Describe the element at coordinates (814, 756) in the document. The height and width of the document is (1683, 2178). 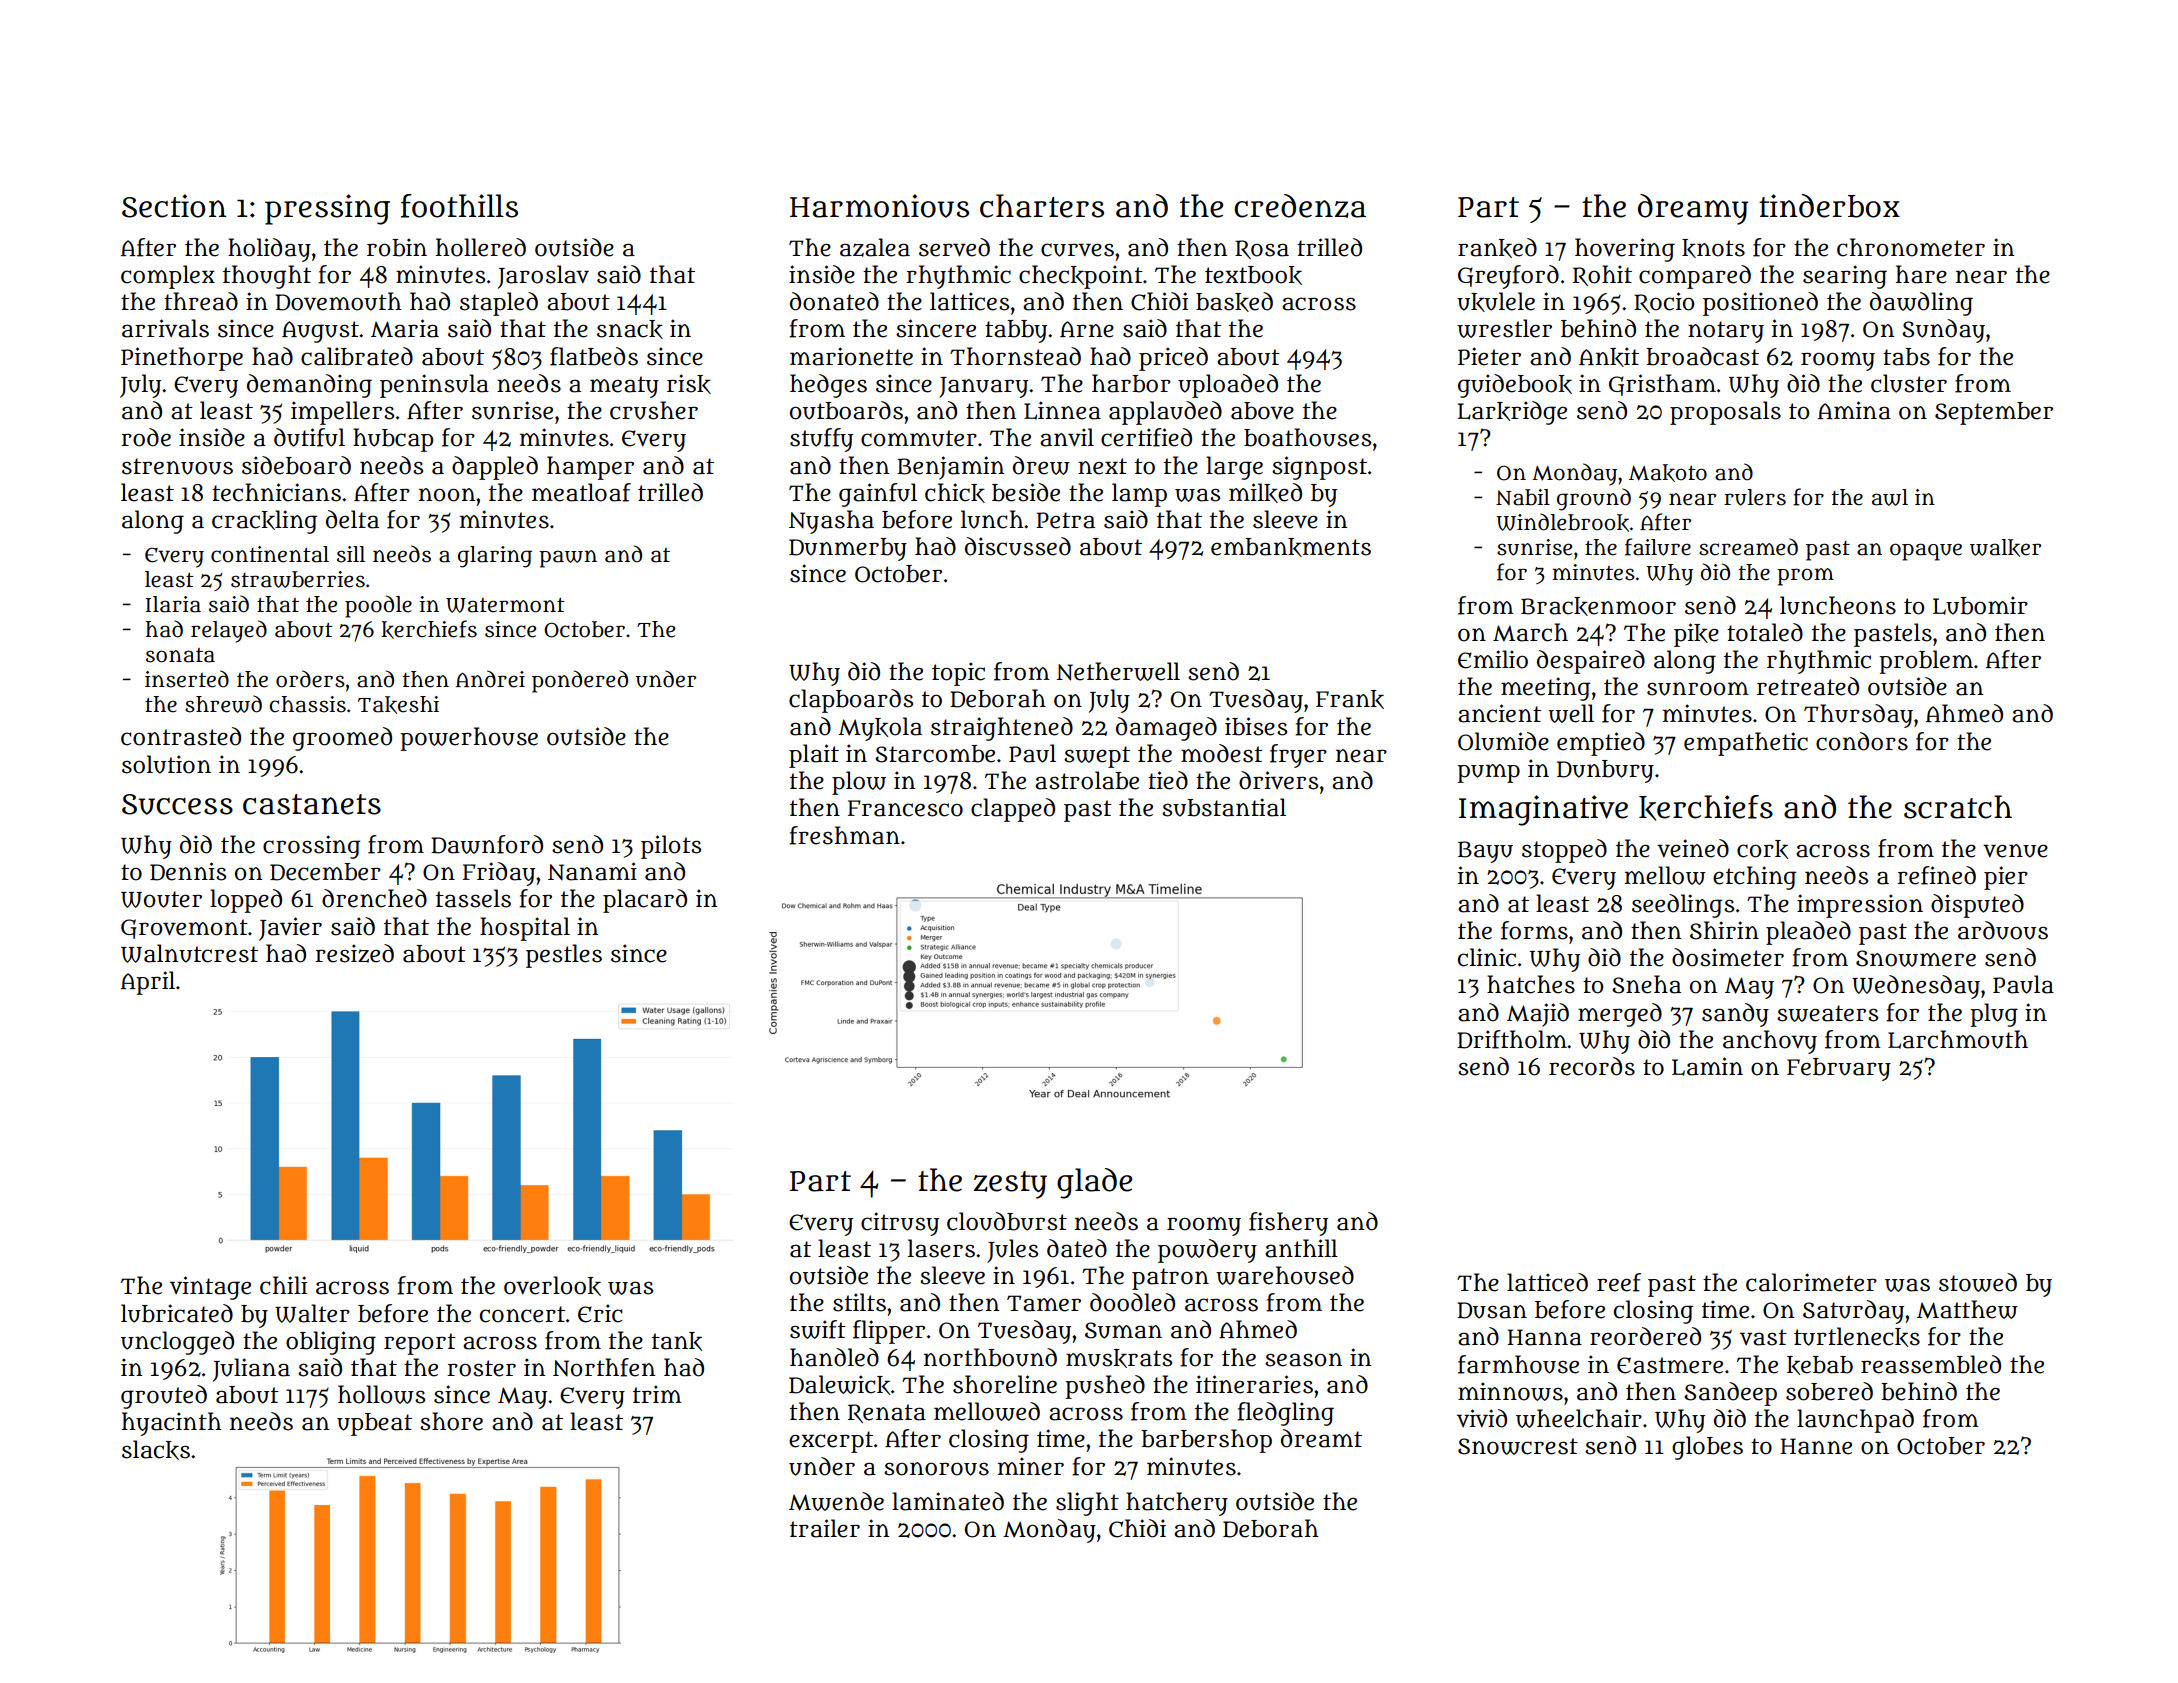
I see `plait` at that location.
